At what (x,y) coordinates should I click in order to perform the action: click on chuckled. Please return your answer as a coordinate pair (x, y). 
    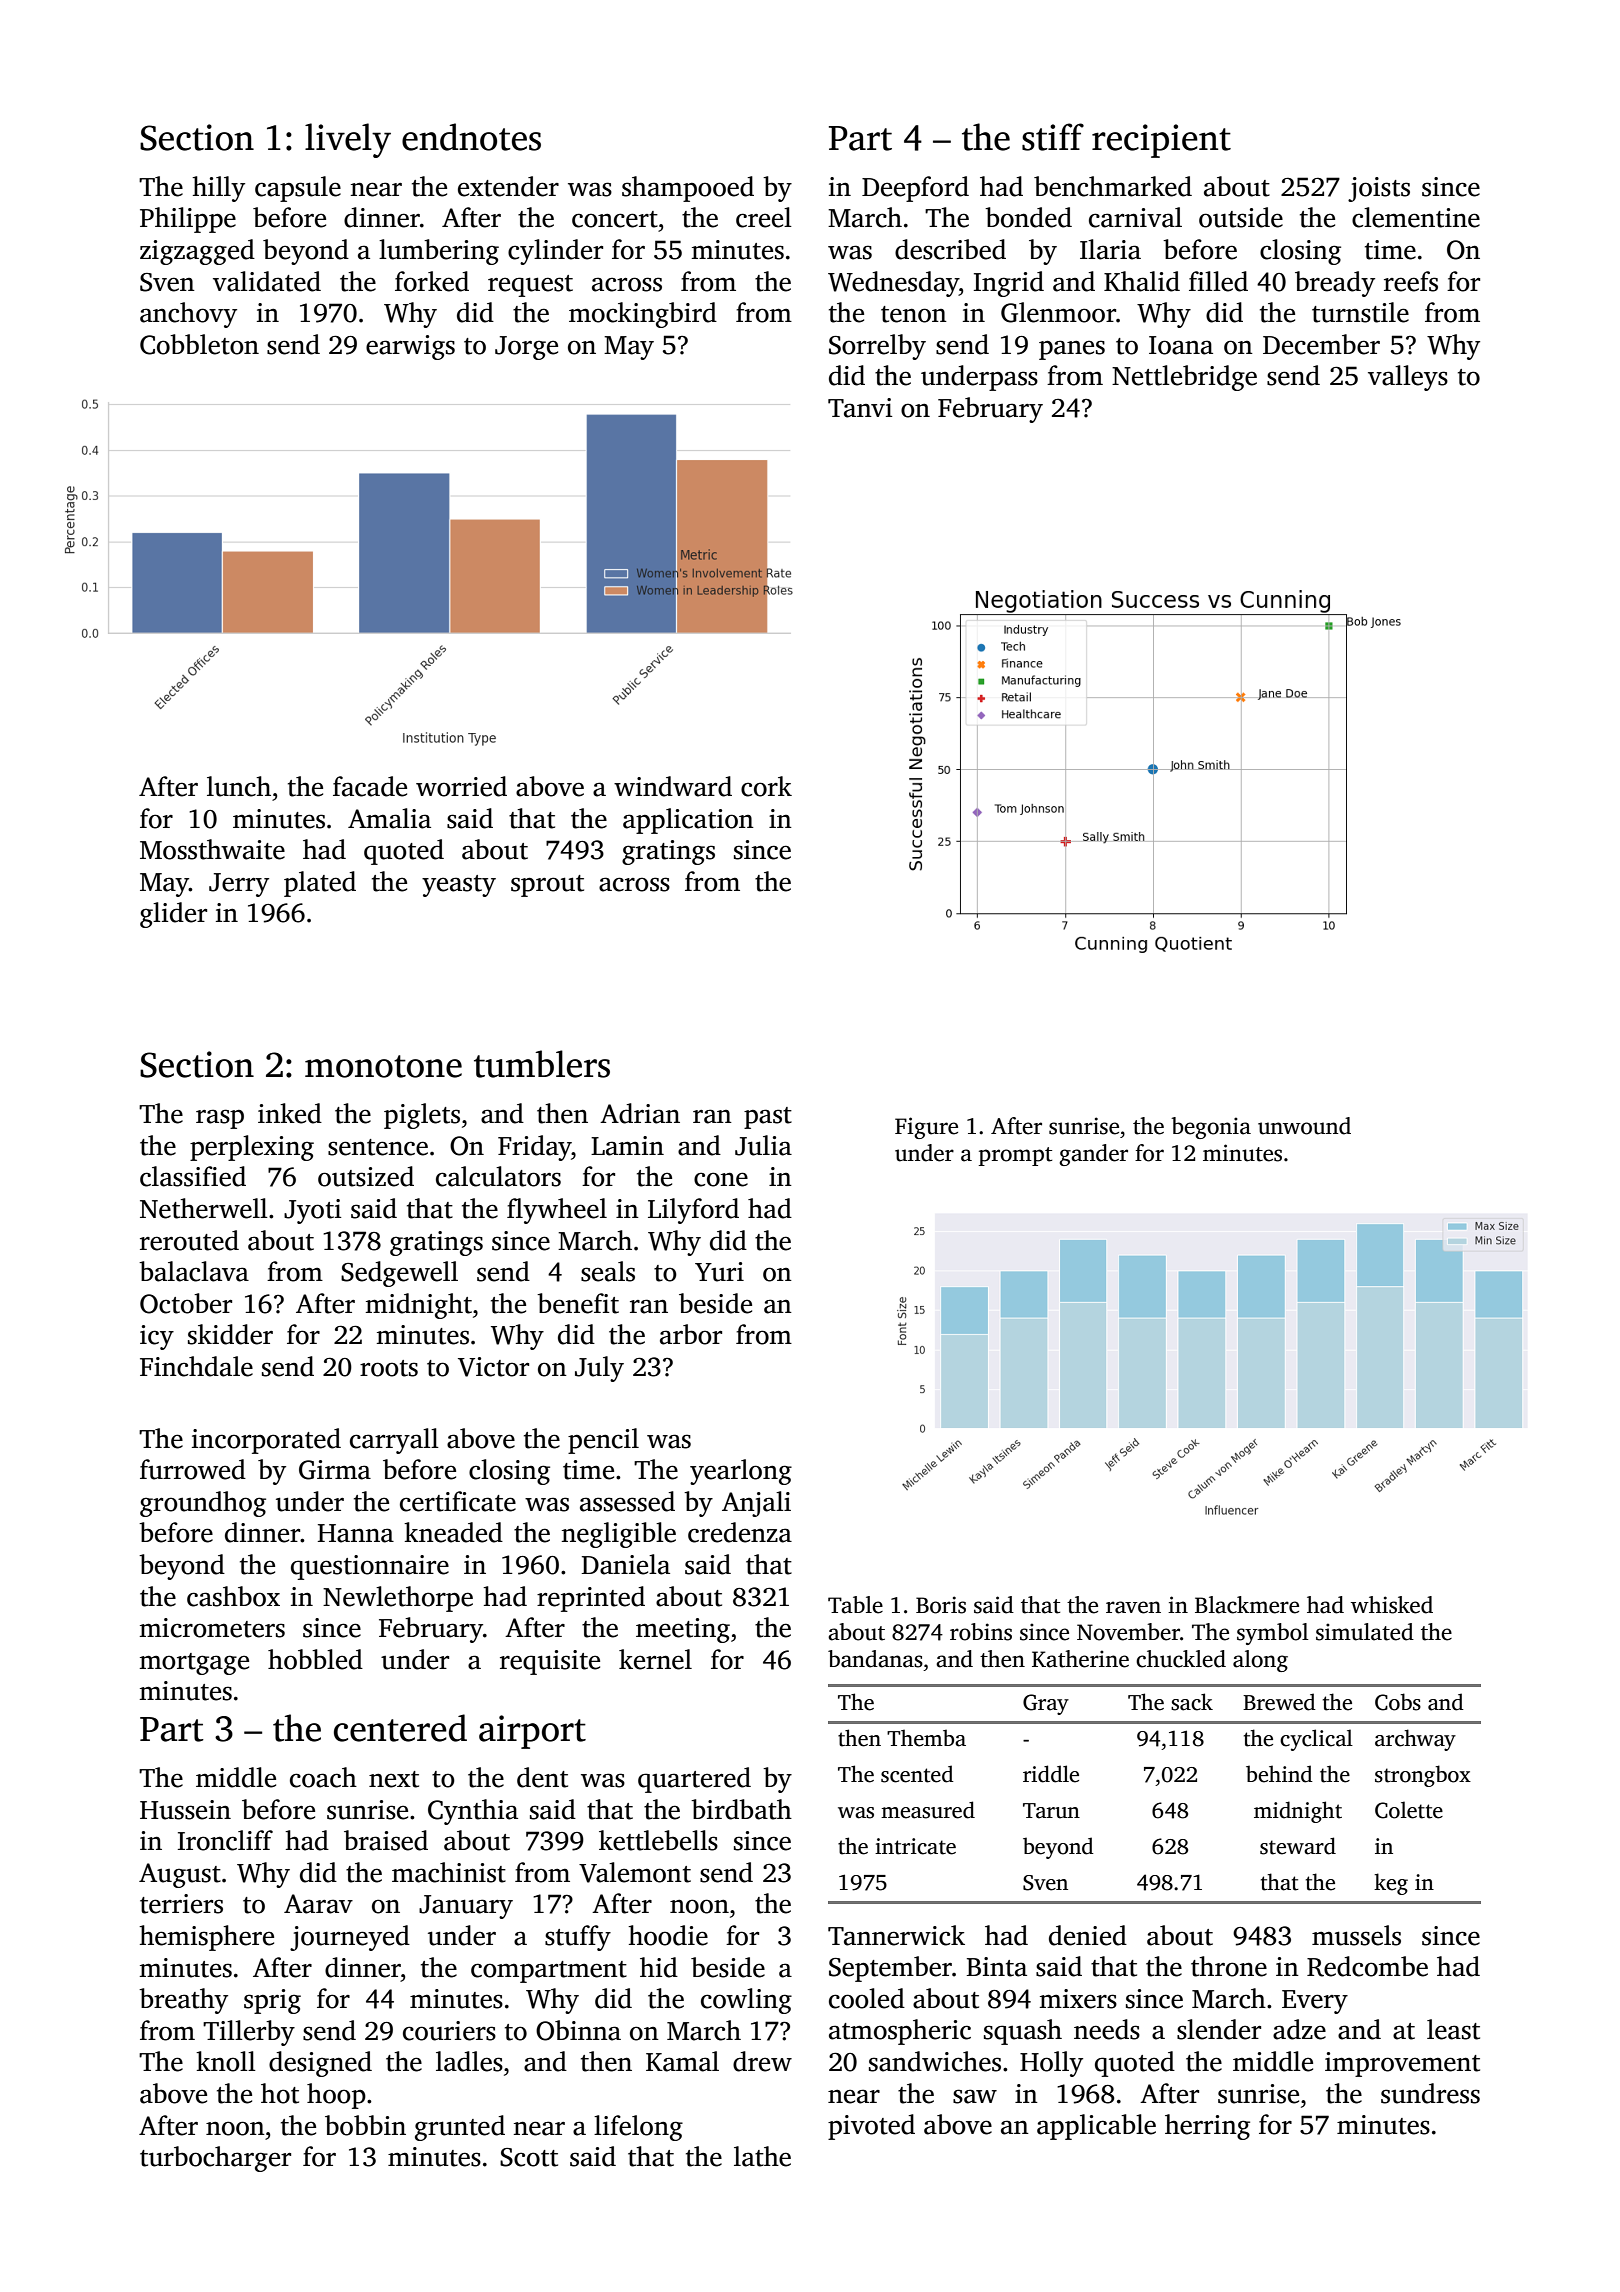
    Looking at the image, I should click on (1181, 1659).
